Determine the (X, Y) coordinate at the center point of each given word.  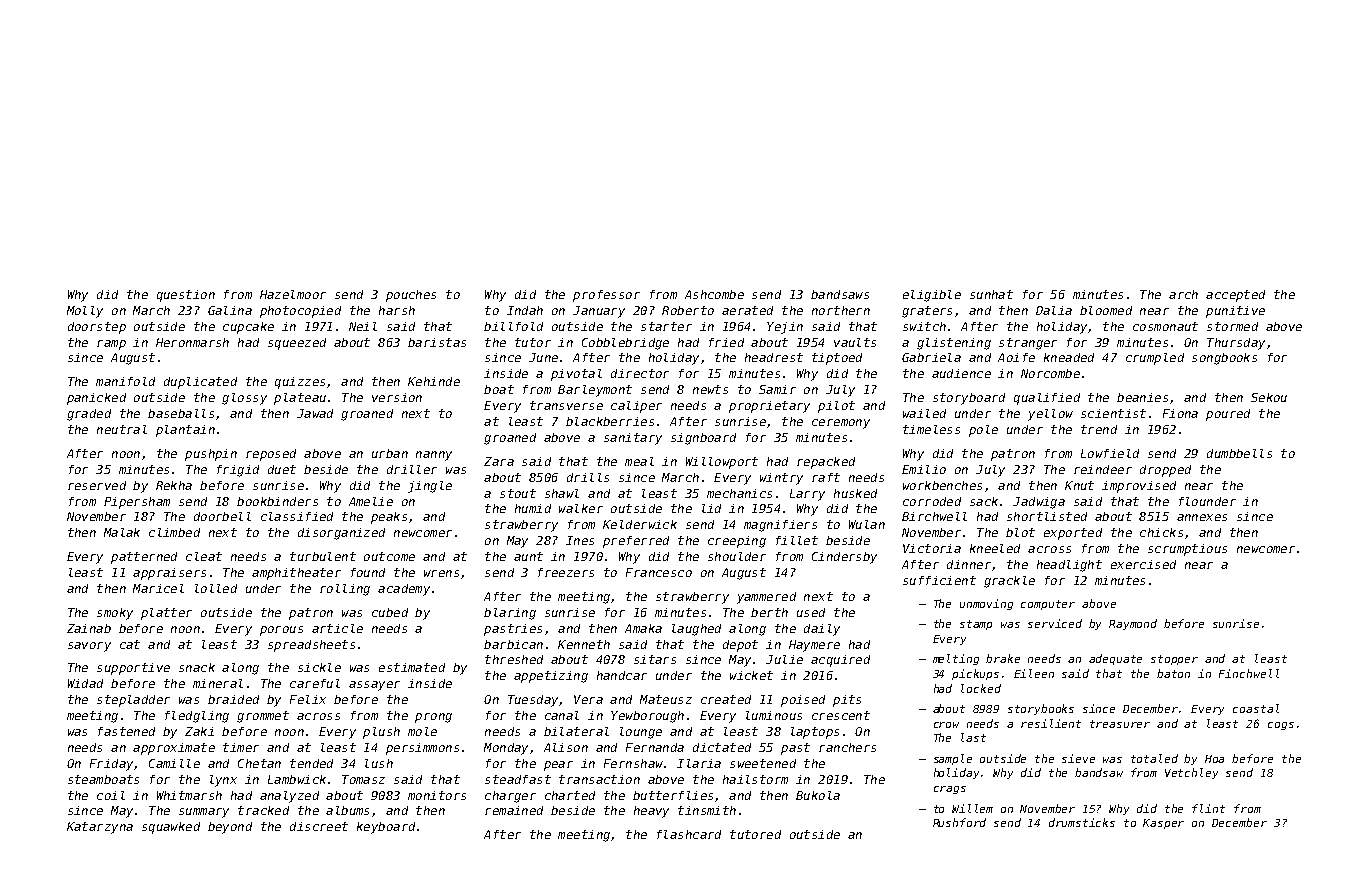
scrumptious (1187, 550)
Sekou (1269, 397)
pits (847, 701)
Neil (363, 326)
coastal (1256, 708)
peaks (389, 518)
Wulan (867, 524)
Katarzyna (100, 828)
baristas (437, 342)
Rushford (959, 822)
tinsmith (707, 810)
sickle (319, 667)
